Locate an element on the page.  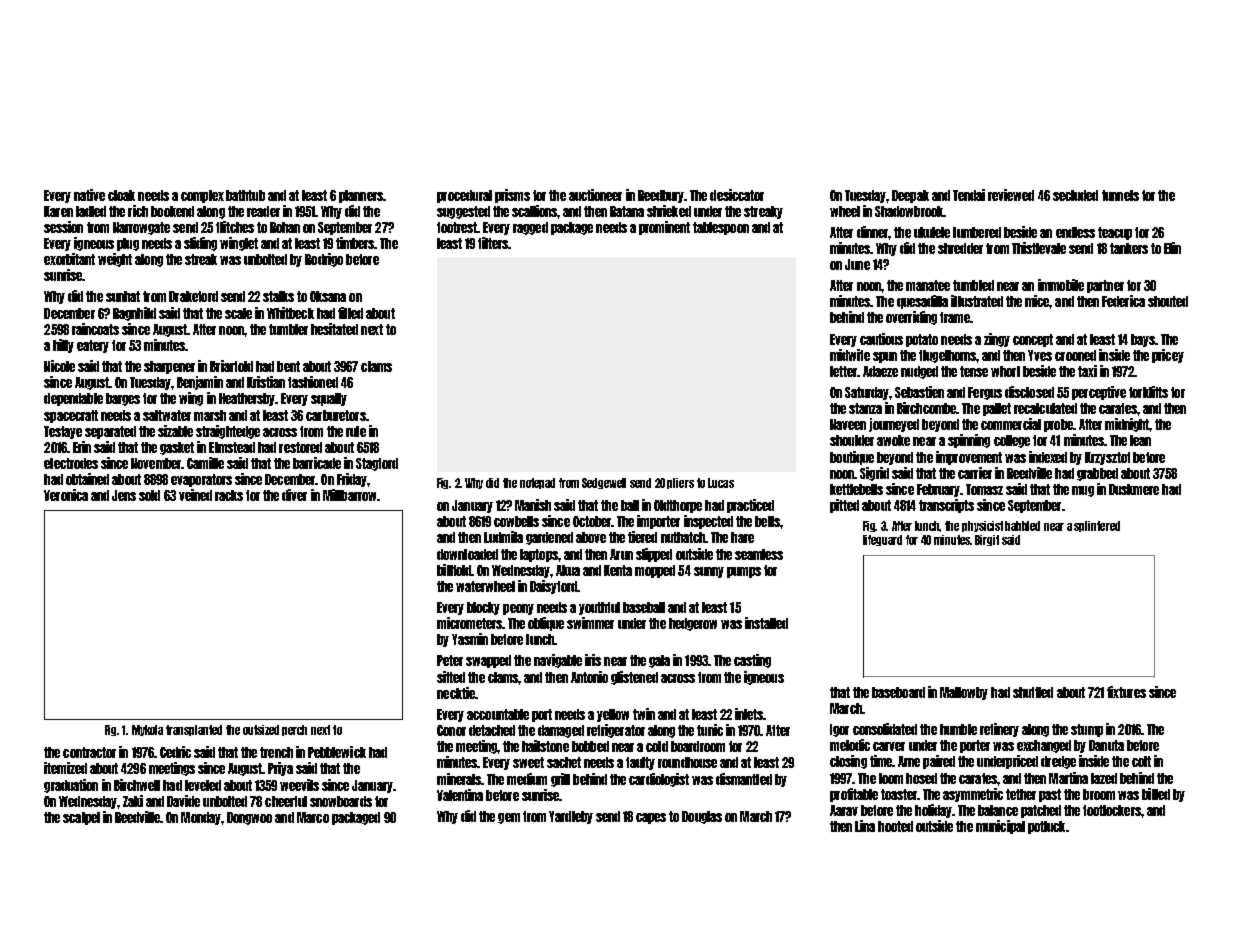
prisms is located at coordinates (512, 196).
